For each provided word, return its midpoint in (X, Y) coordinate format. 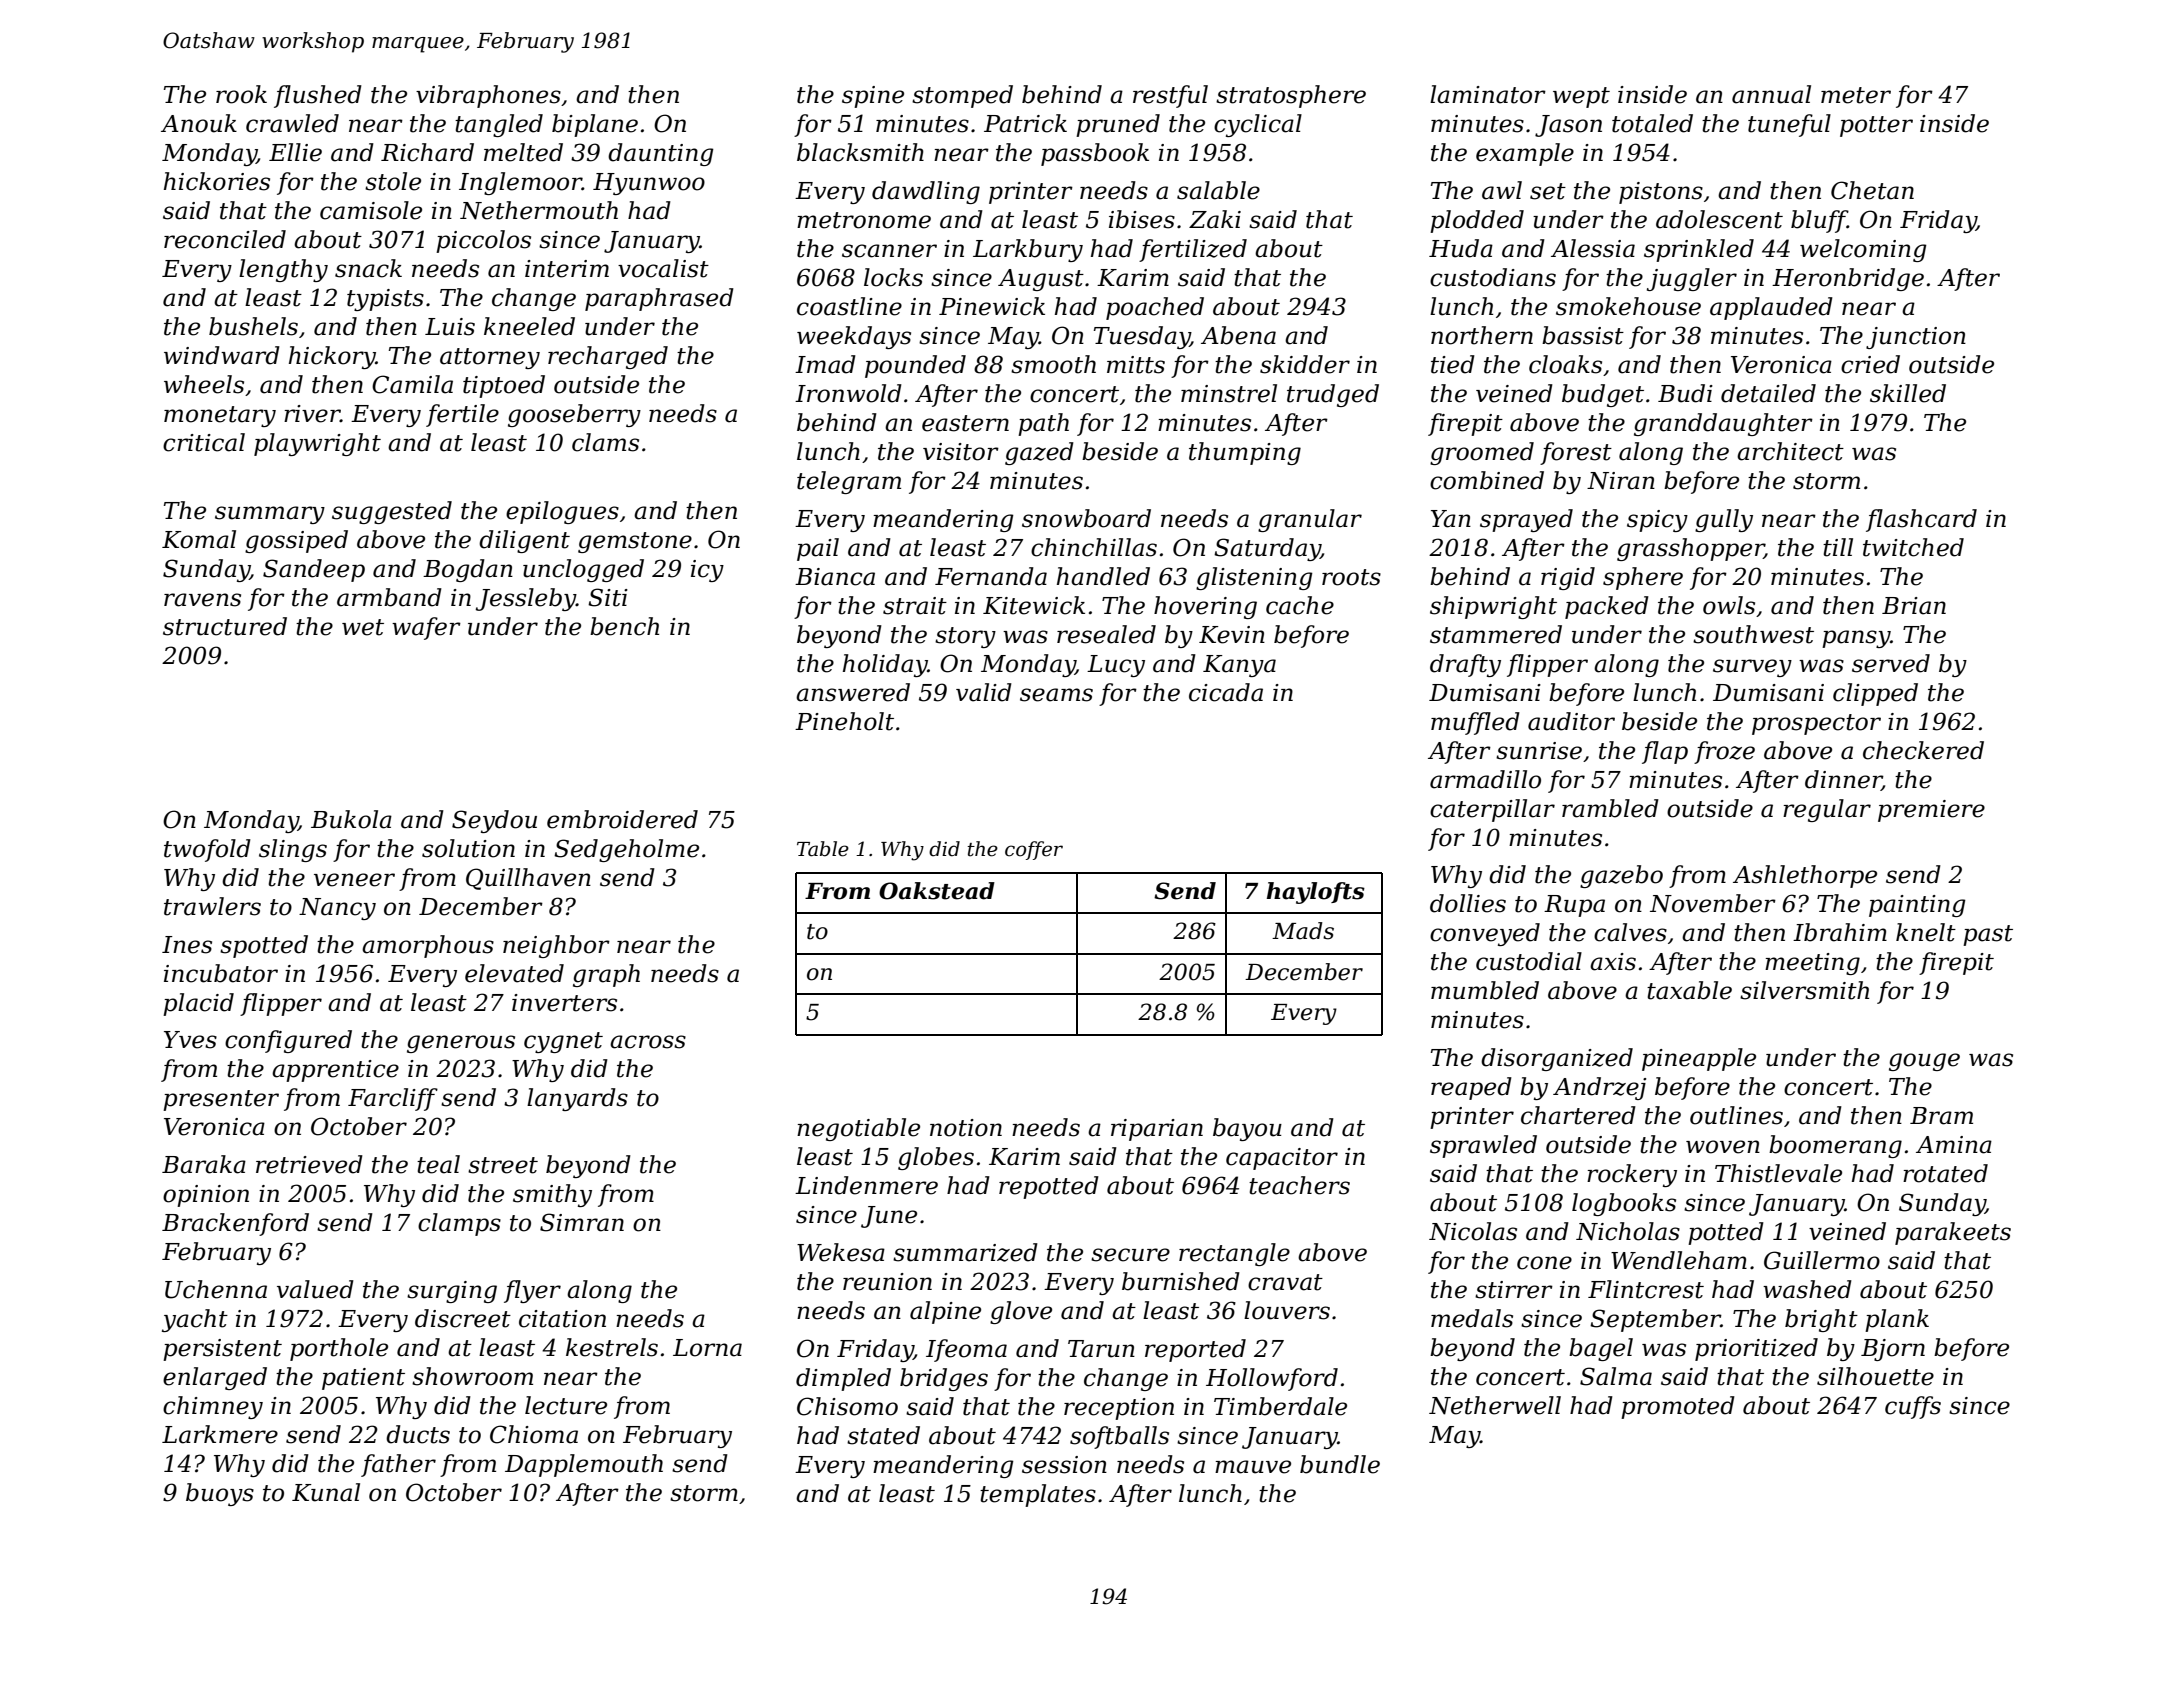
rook (241, 94)
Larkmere (220, 1434)
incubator (221, 973)
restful (1170, 96)
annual (1771, 94)
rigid (1568, 578)
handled (1103, 576)
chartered (1578, 1115)
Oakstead (937, 891)
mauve (1253, 1467)
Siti (608, 597)
